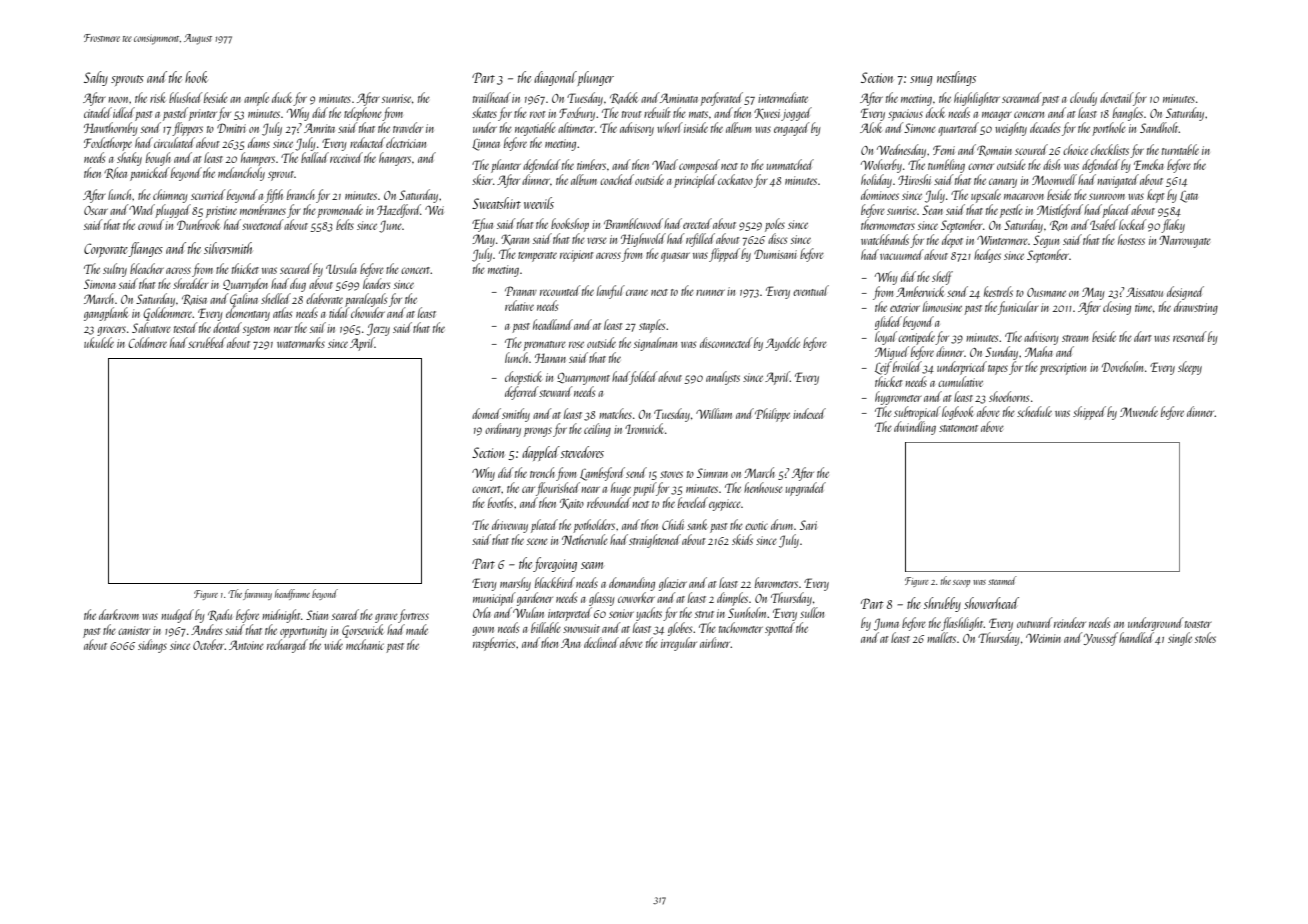  I want to click on Aissatou, so click(1144, 292).
